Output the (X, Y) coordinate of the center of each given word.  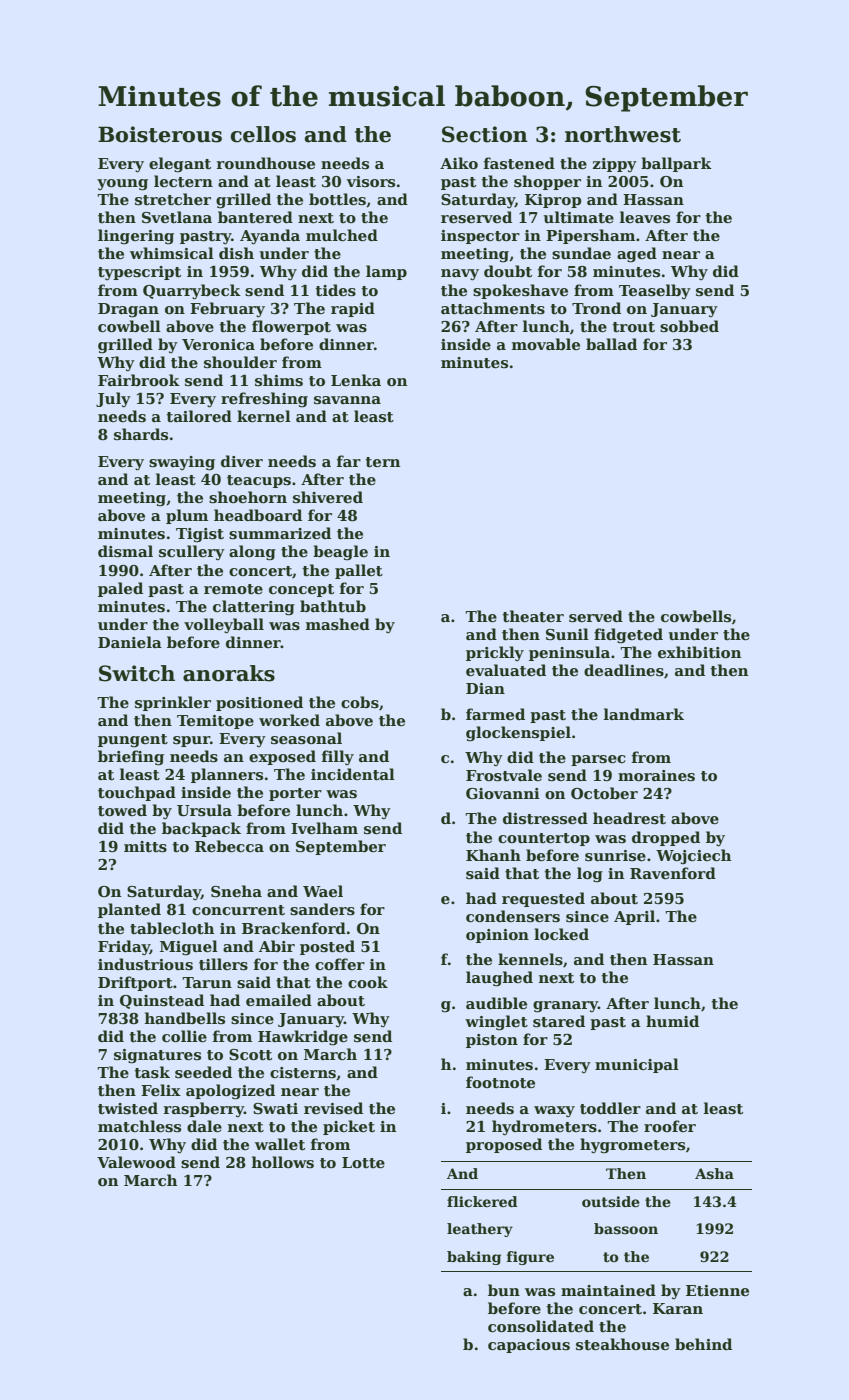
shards (141, 434)
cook (368, 982)
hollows (283, 1162)
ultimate (578, 217)
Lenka (356, 380)
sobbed (689, 326)
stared (559, 1021)
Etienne (717, 1290)
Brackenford (294, 928)
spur (191, 741)
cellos (263, 134)
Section (485, 134)
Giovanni (503, 793)
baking (474, 1258)
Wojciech (694, 857)
